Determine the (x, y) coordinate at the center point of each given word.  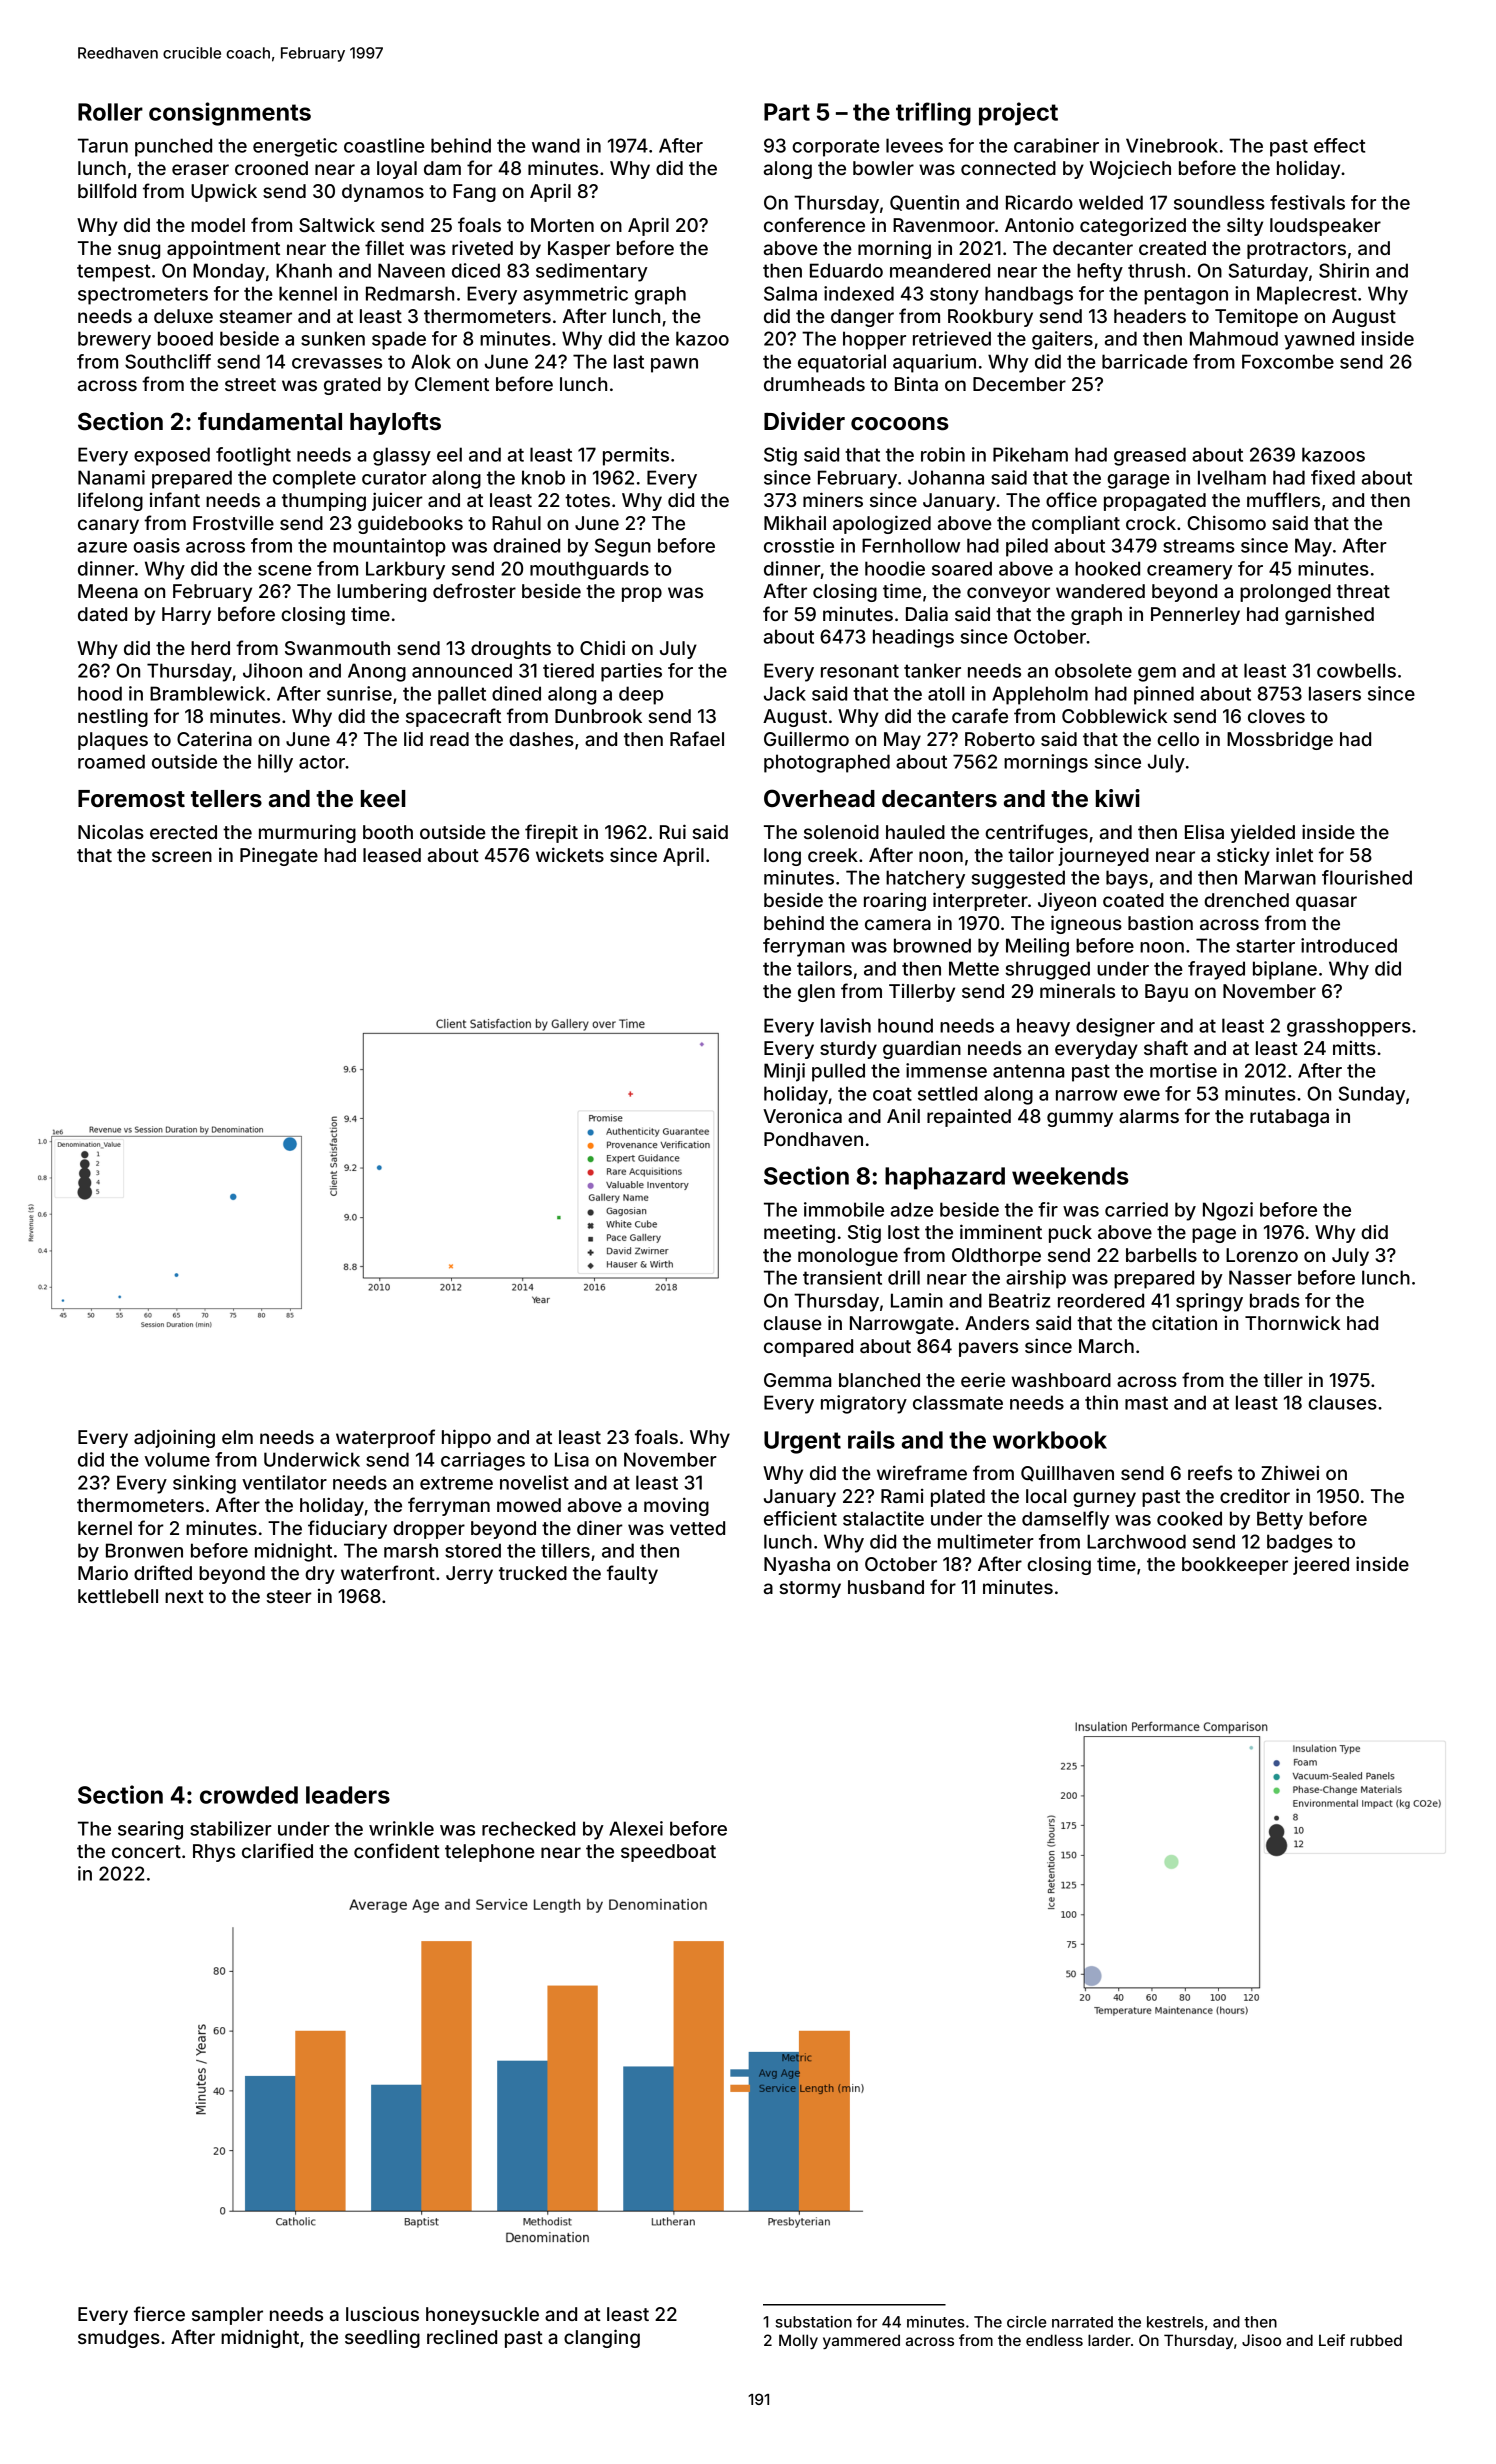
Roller (110, 112)
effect (1339, 145)
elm (237, 1437)
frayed (1216, 970)
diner (600, 1527)
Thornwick (1292, 1323)
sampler (227, 2316)
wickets (570, 854)
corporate (836, 148)
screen (182, 856)
